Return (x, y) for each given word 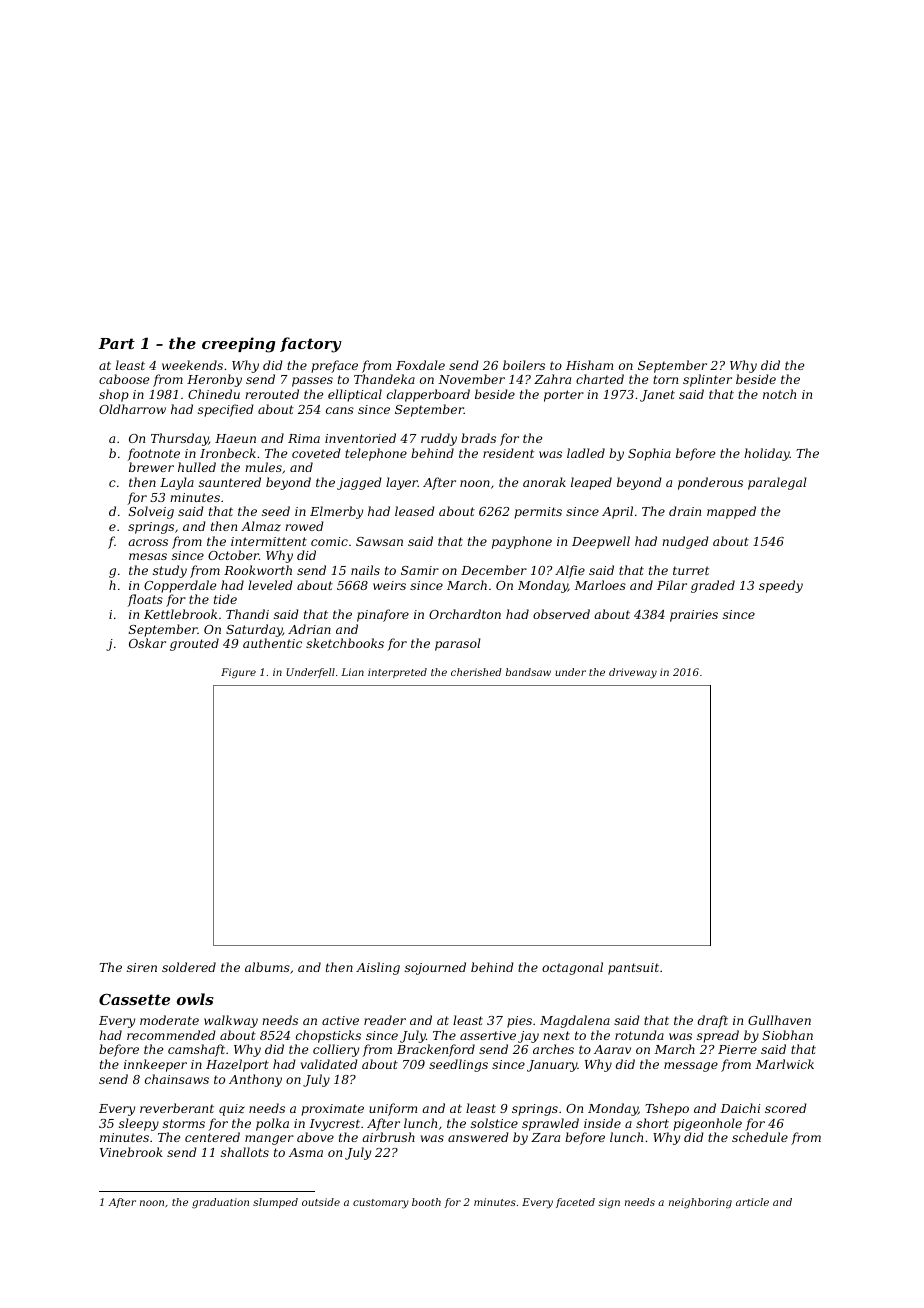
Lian (352, 672)
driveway (633, 673)
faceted (575, 1203)
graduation (220, 1203)
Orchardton (465, 614)
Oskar (147, 643)
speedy (781, 586)
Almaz (261, 526)
